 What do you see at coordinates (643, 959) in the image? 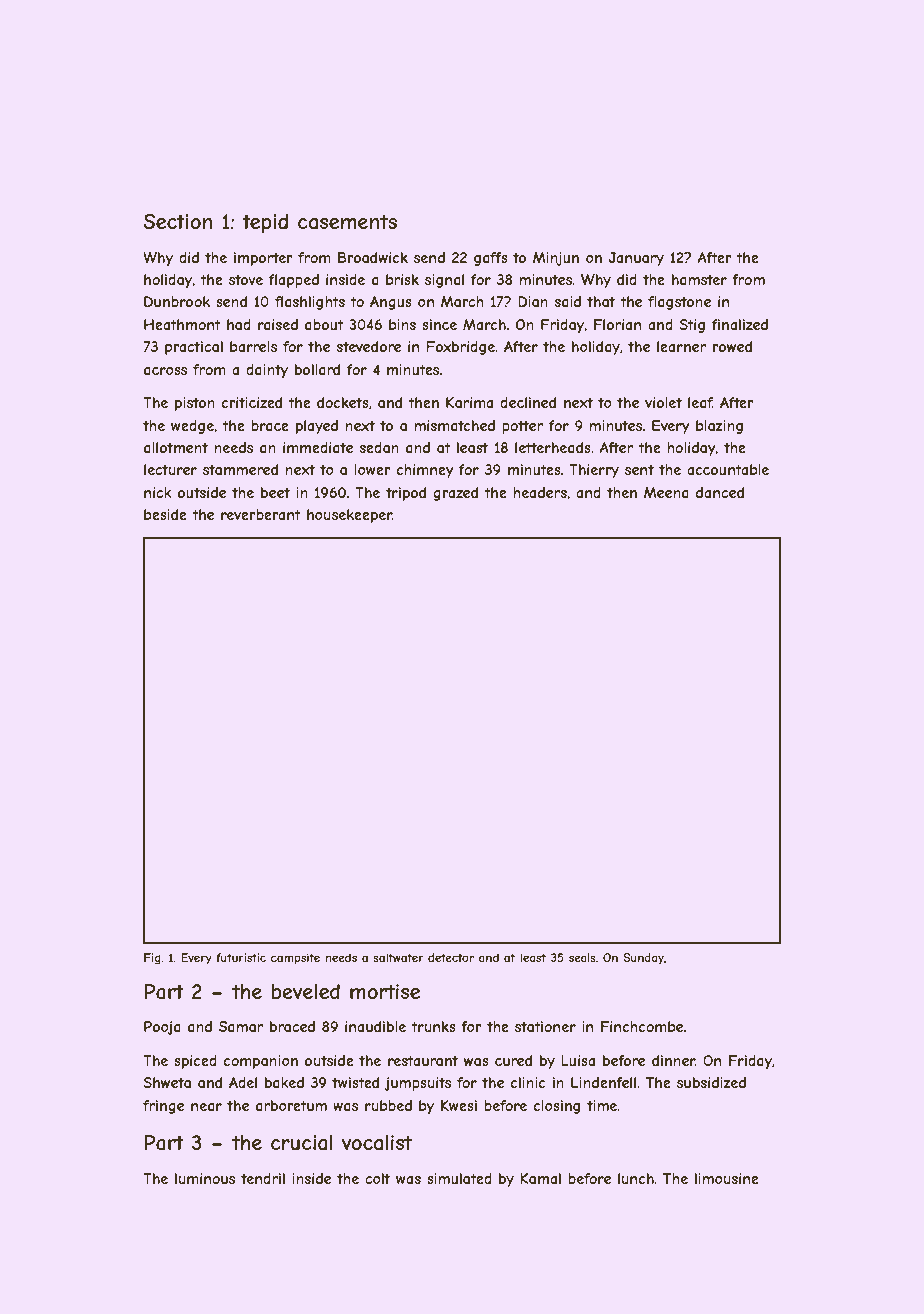
I see `Sunday` at bounding box center [643, 959].
